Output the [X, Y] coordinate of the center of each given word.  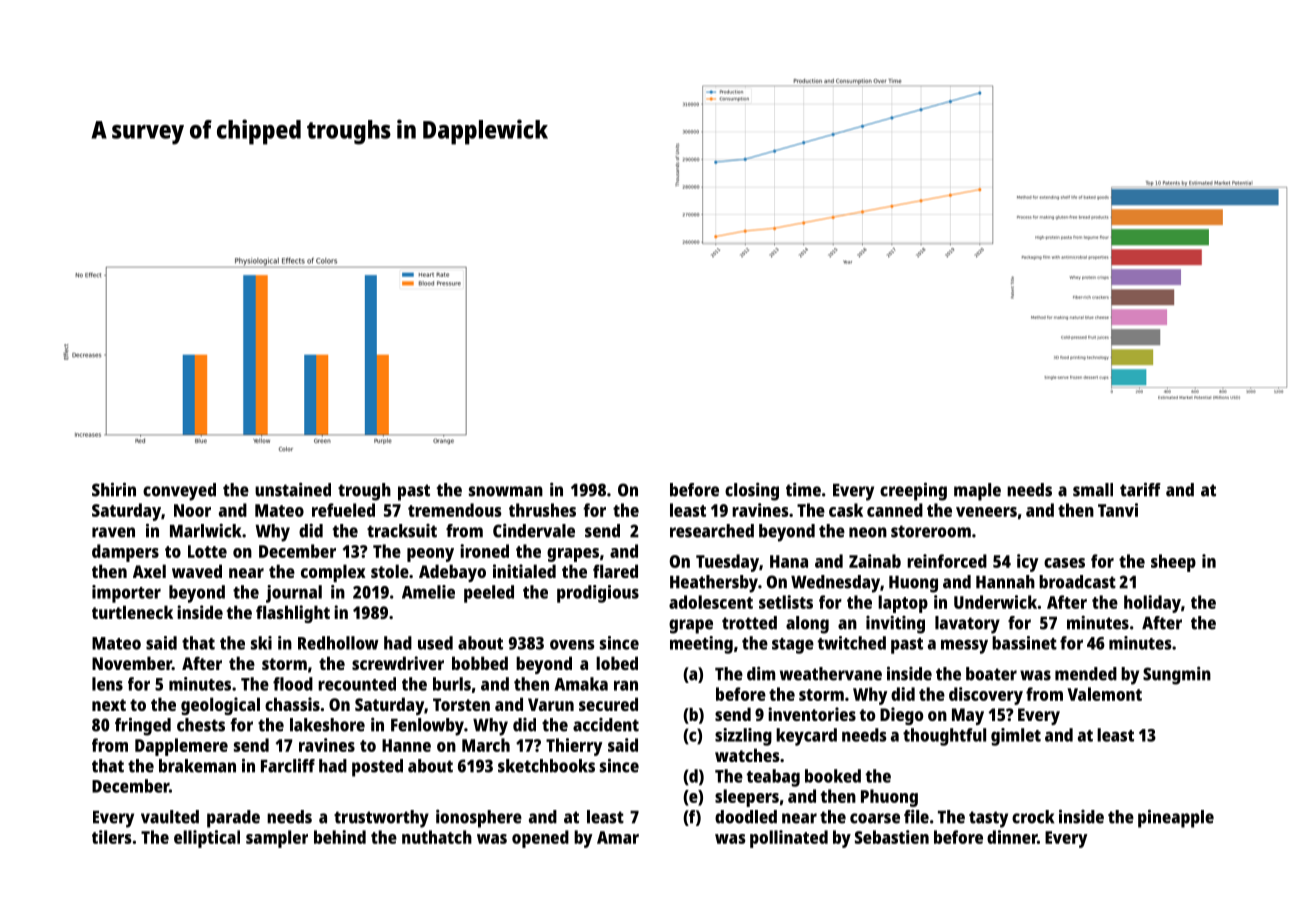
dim [761, 673]
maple [977, 492]
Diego [901, 716]
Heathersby [714, 584]
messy [964, 646]
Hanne [406, 745]
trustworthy [381, 819]
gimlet [1016, 737]
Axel [149, 571]
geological [220, 706]
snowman [506, 491]
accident [606, 725]
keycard [806, 737]
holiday [1152, 604]
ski [261, 643]
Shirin [114, 489]
